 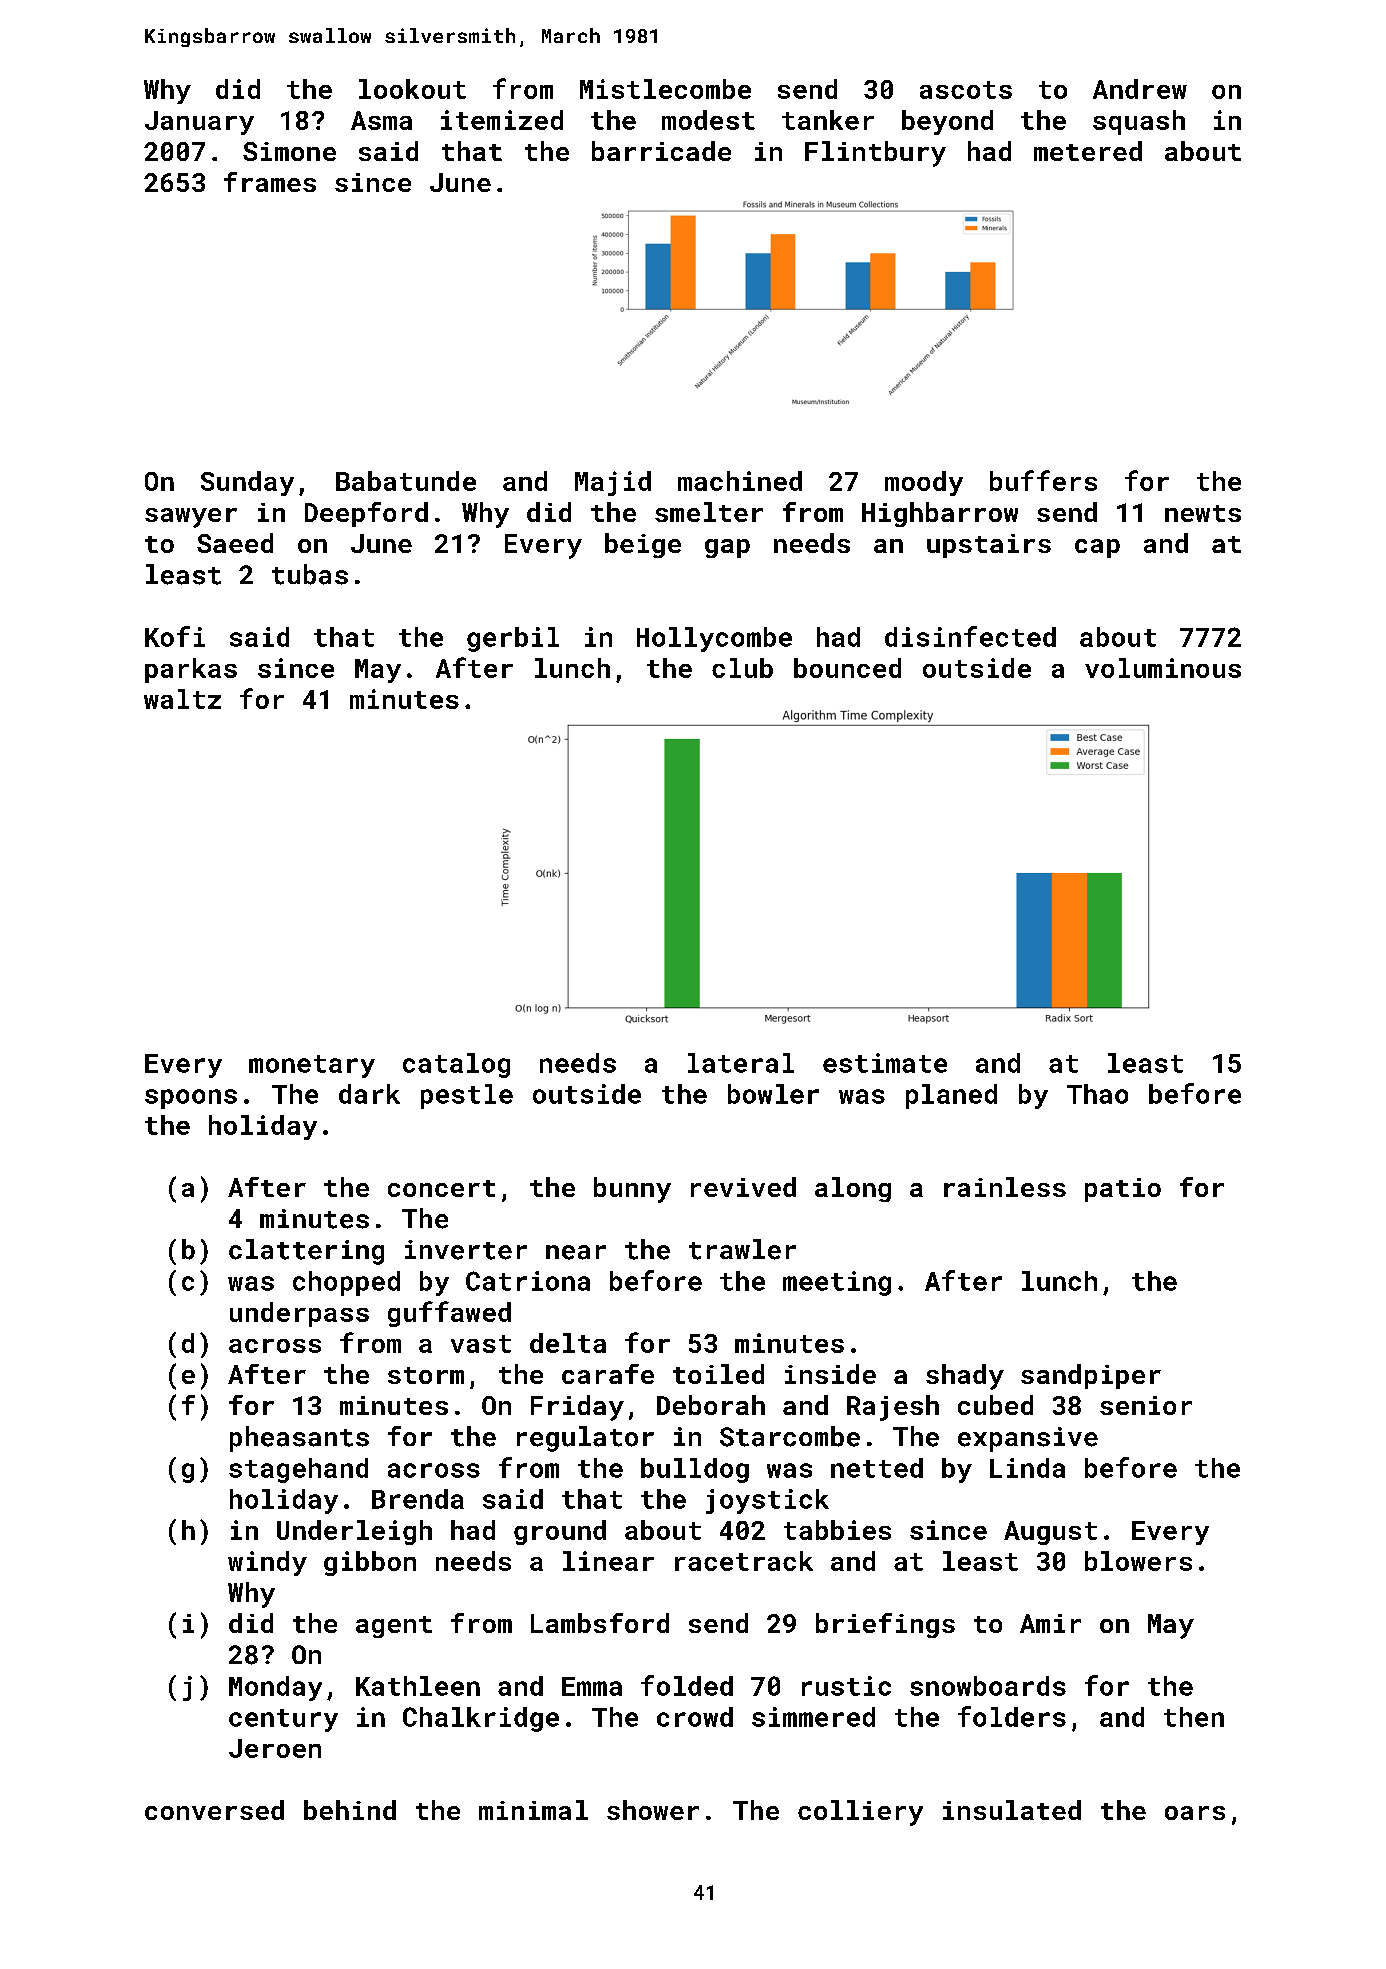 I want to click on Mistlecombe, so click(x=665, y=89).
